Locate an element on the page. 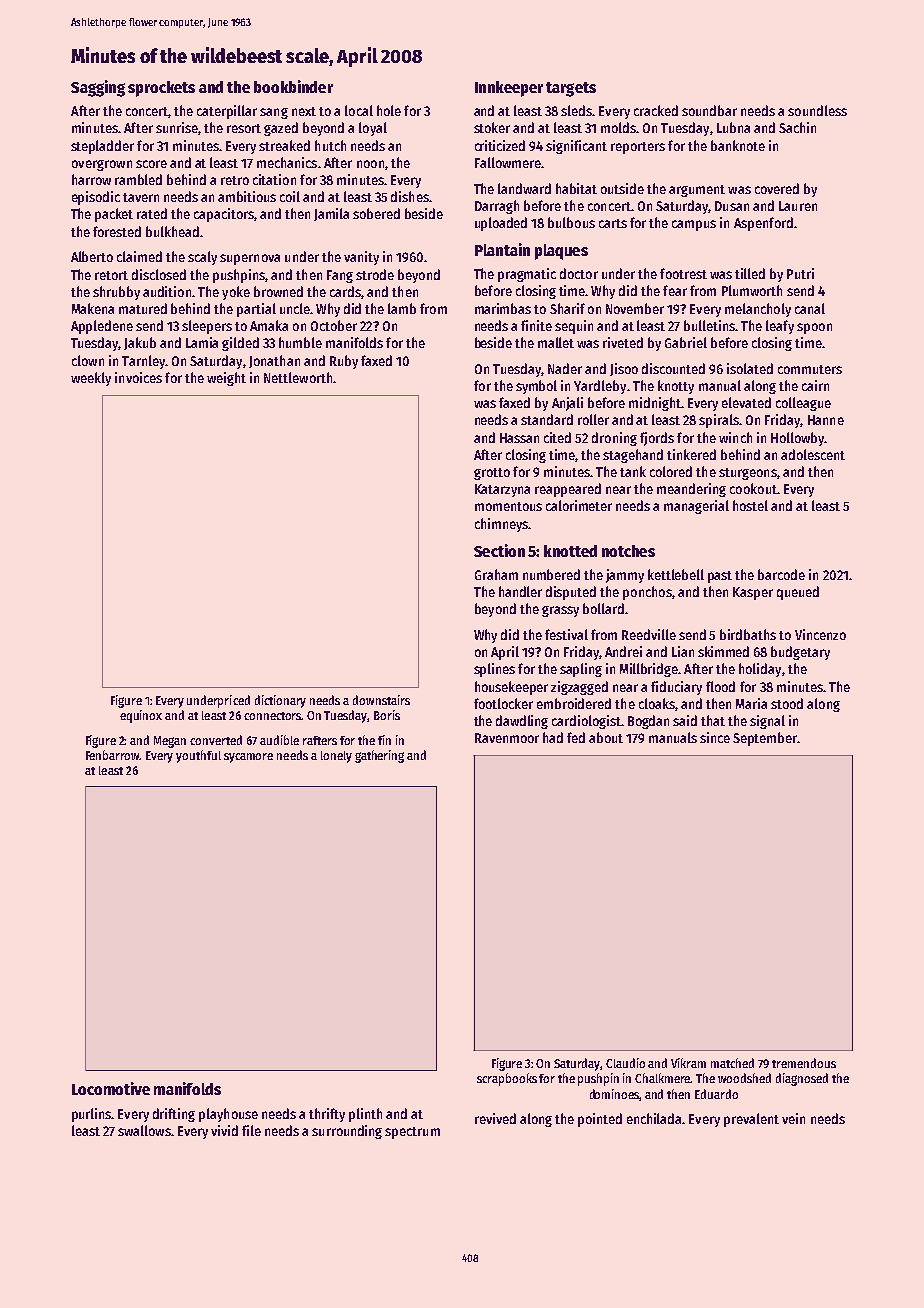  sprockets is located at coordinates (161, 89).
